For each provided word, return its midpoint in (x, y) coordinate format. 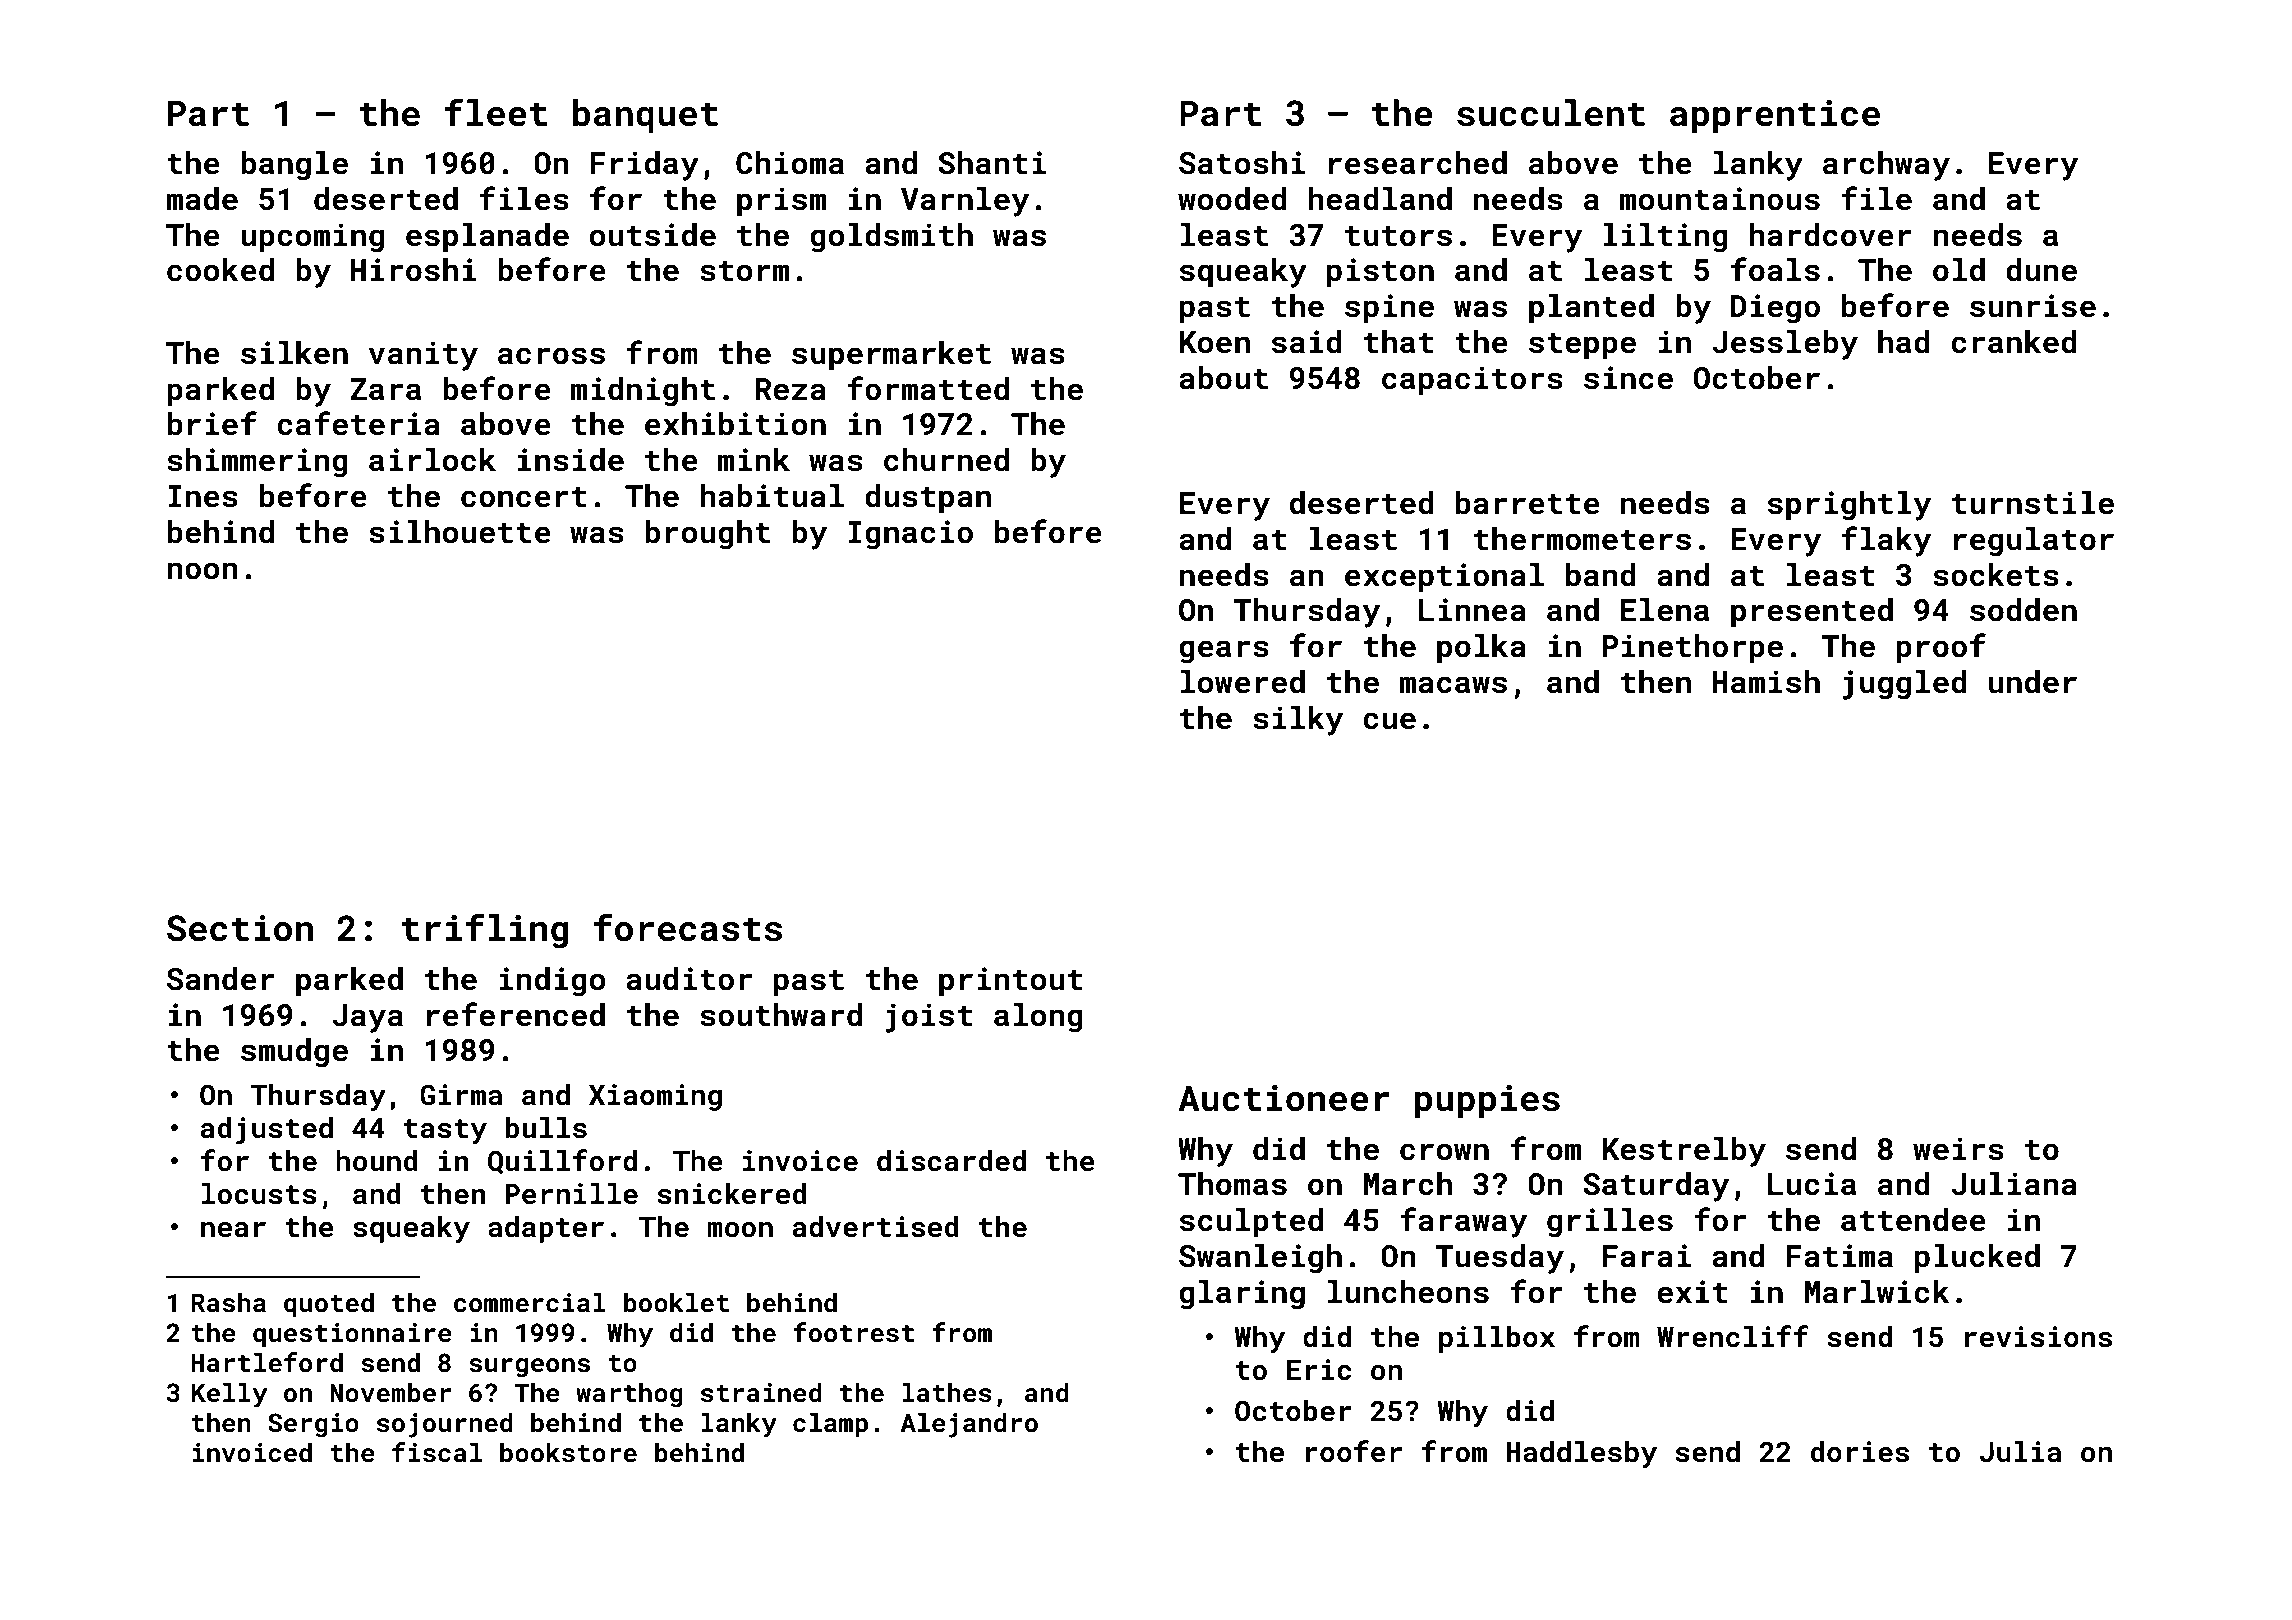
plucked (1977, 1258)
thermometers (1582, 539)
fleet (496, 112)
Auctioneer (1284, 1098)
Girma (461, 1095)
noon (202, 571)
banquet (645, 116)
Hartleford (267, 1362)
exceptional (1444, 577)
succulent (1551, 113)
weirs (1958, 1149)
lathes (947, 1392)
